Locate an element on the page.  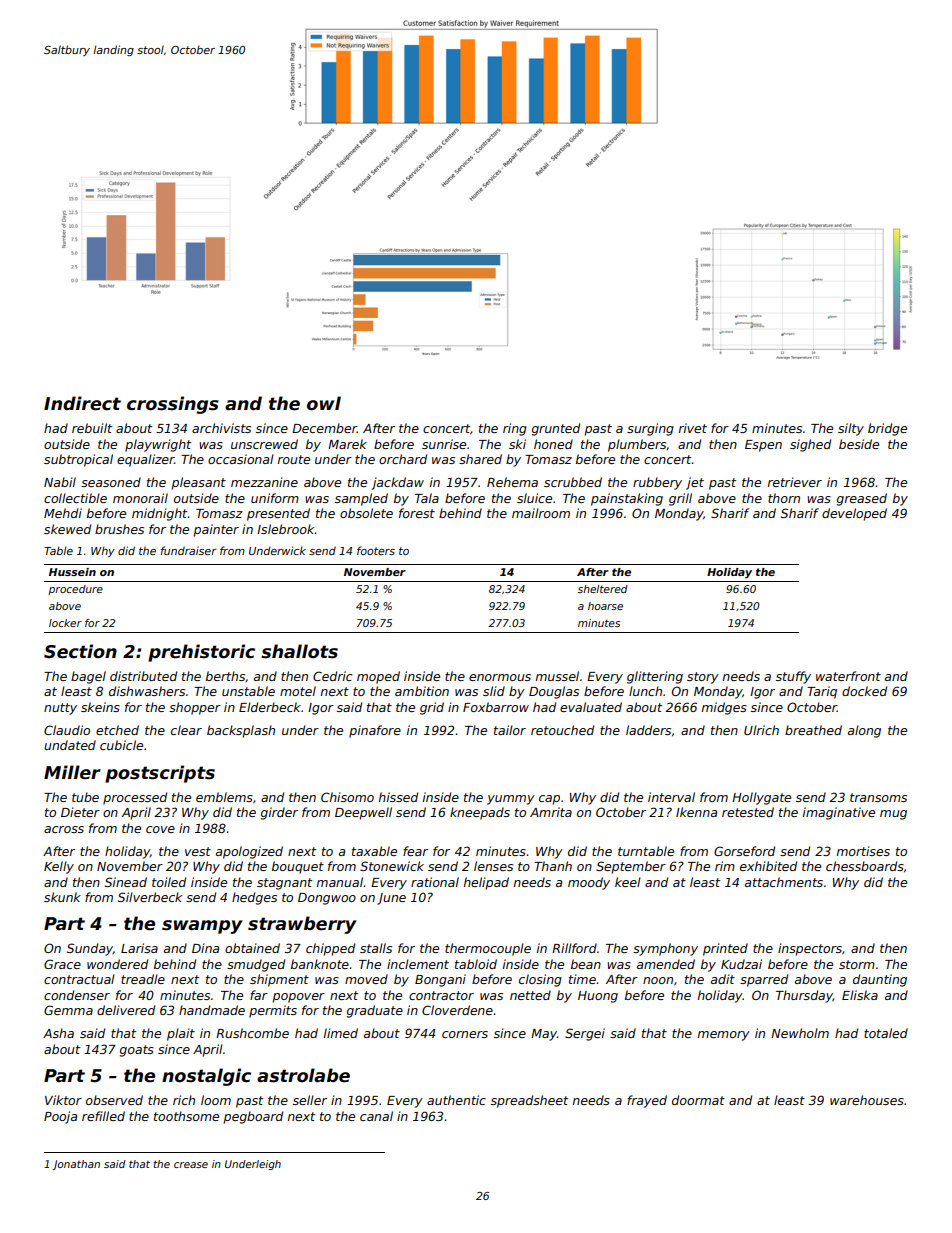
canal is located at coordinates (376, 1116).
